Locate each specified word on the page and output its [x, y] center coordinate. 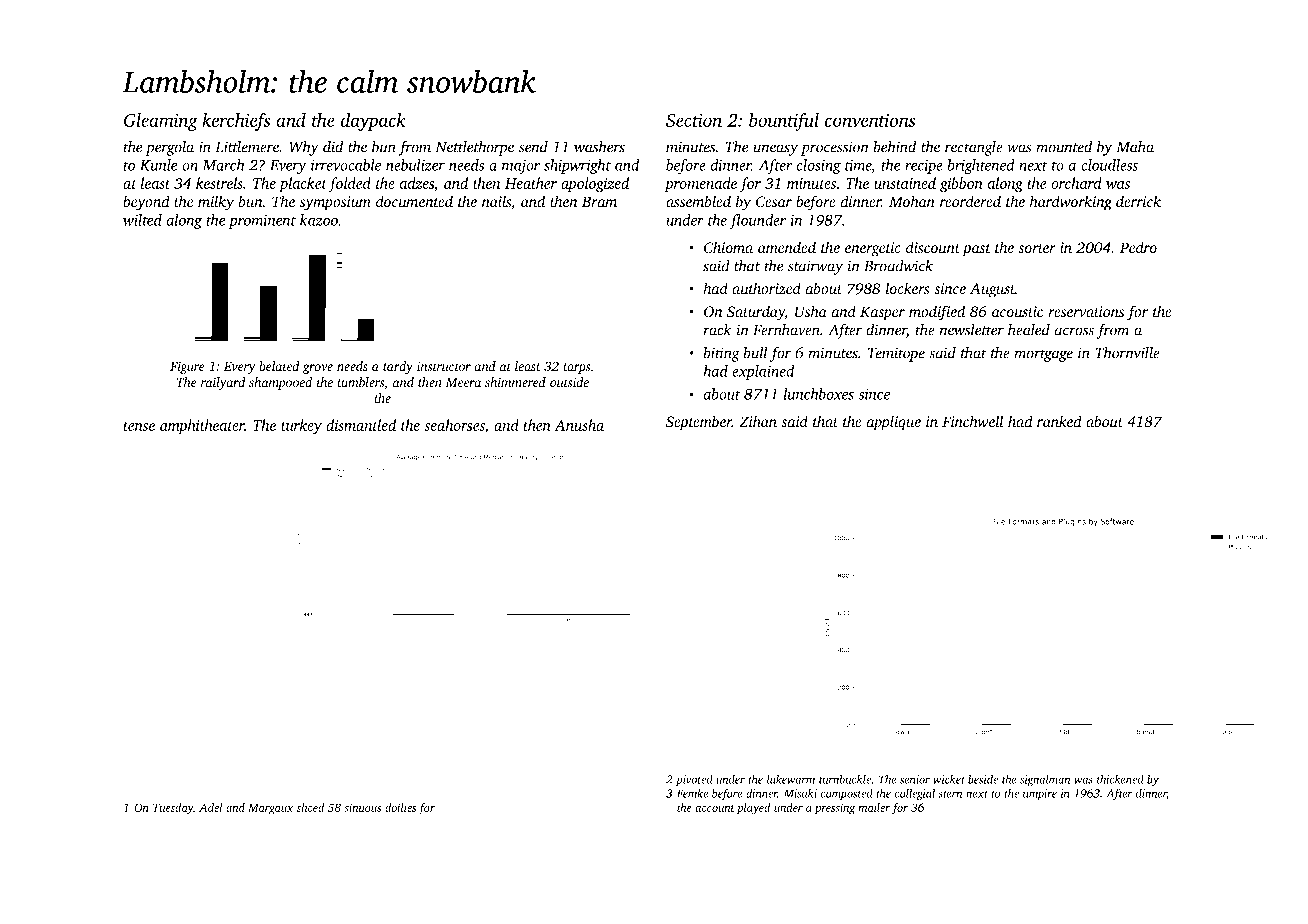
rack [717, 330]
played [754, 809]
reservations [1086, 312]
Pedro [1138, 247]
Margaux [271, 809]
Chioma [728, 247]
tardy [398, 367]
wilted [142, 220]
